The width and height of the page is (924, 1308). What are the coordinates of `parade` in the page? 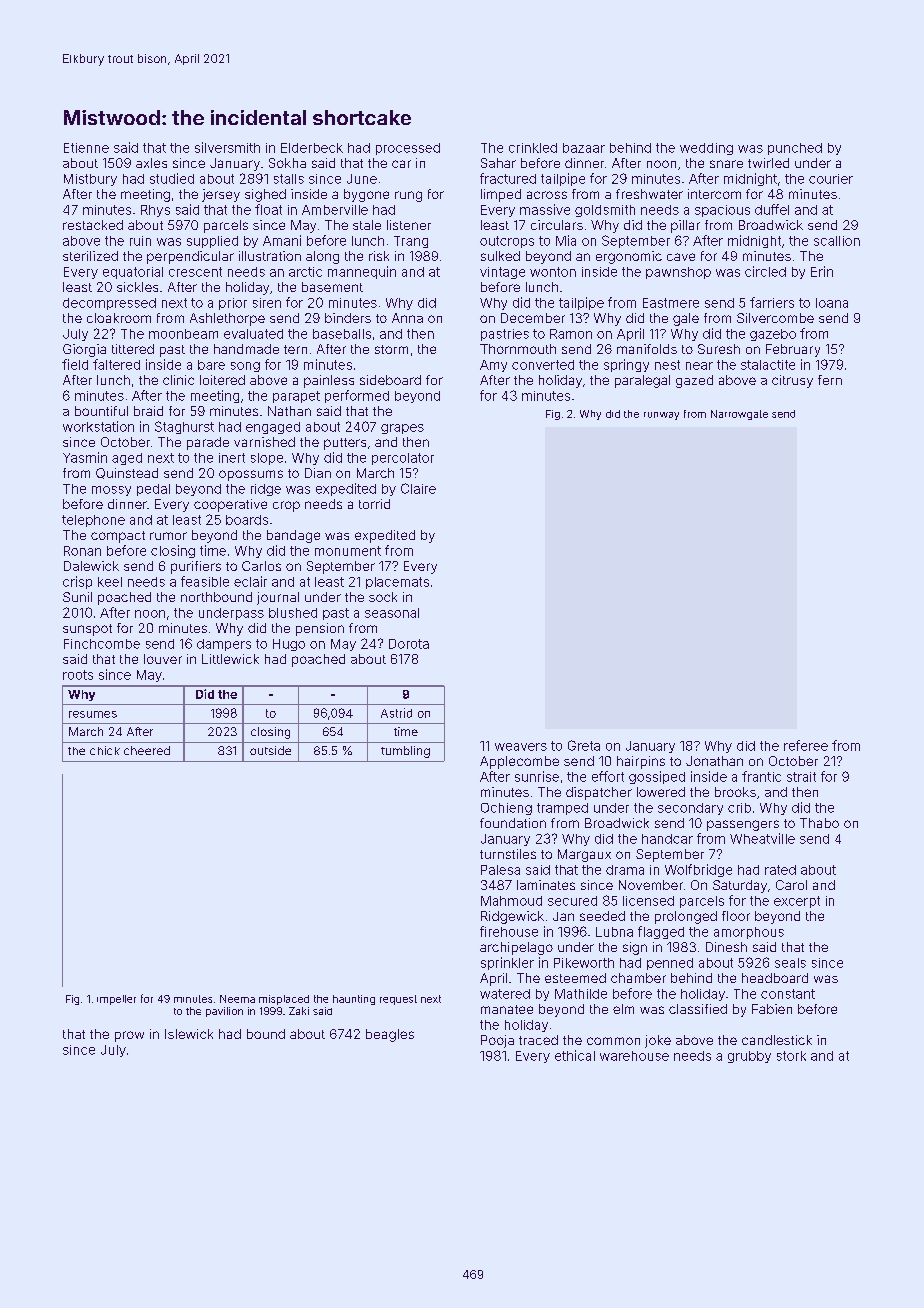 It's located at (208, 443).
